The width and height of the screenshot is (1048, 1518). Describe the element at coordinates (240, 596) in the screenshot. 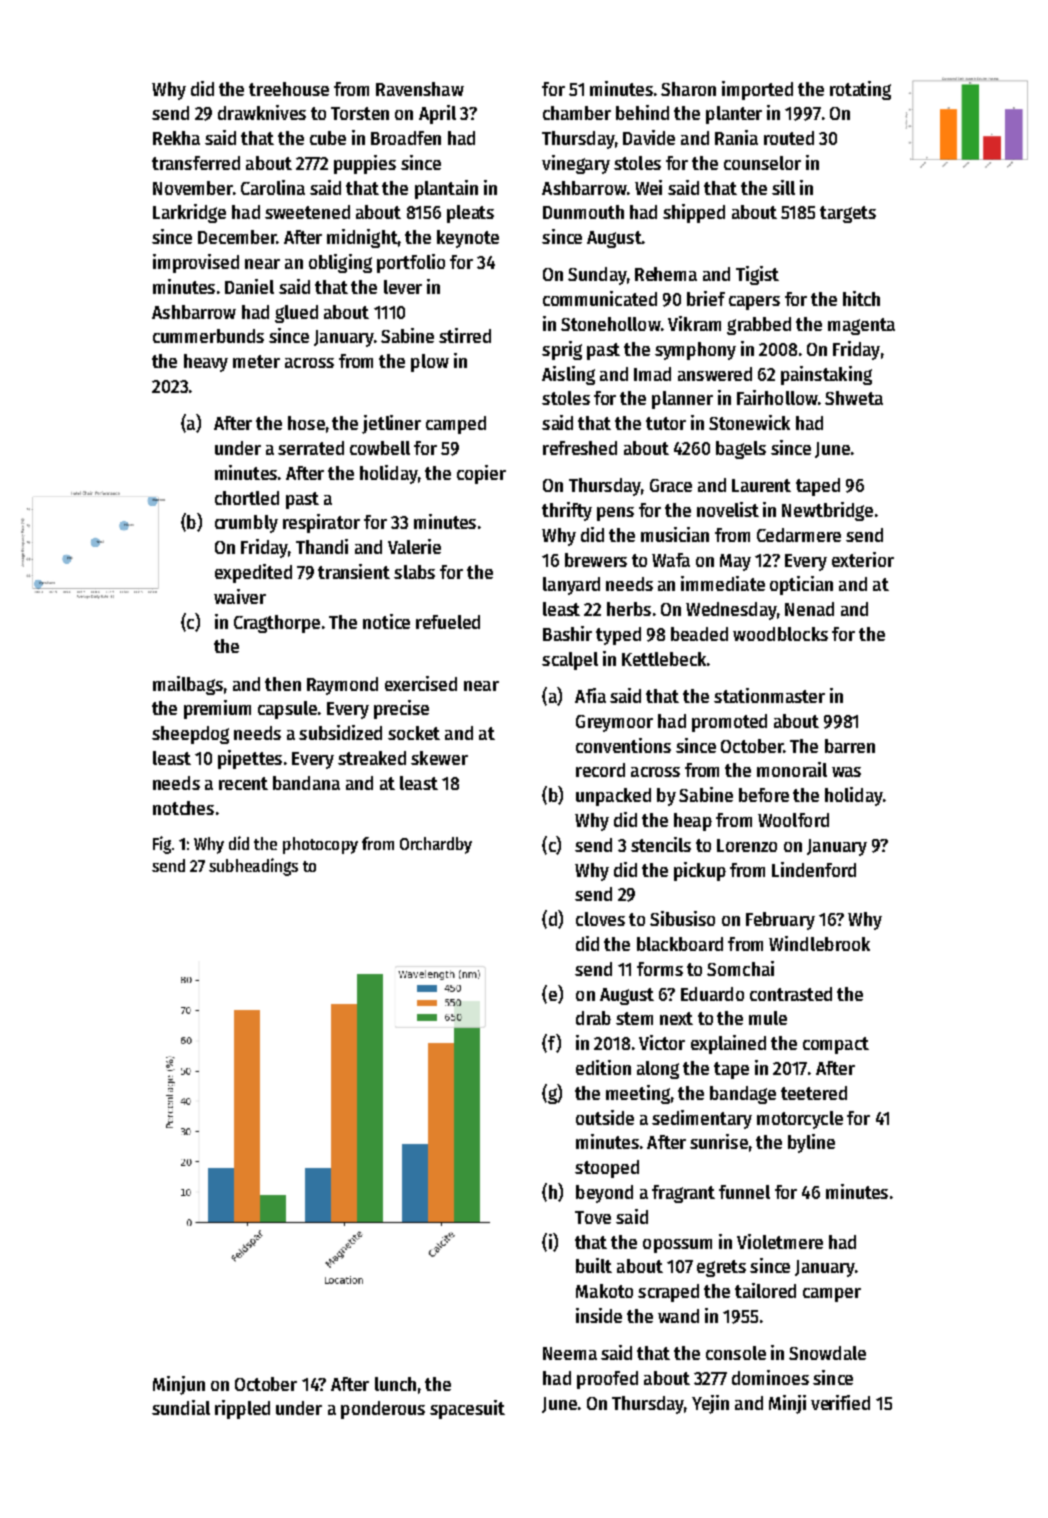

I see `waiver` at that location.
